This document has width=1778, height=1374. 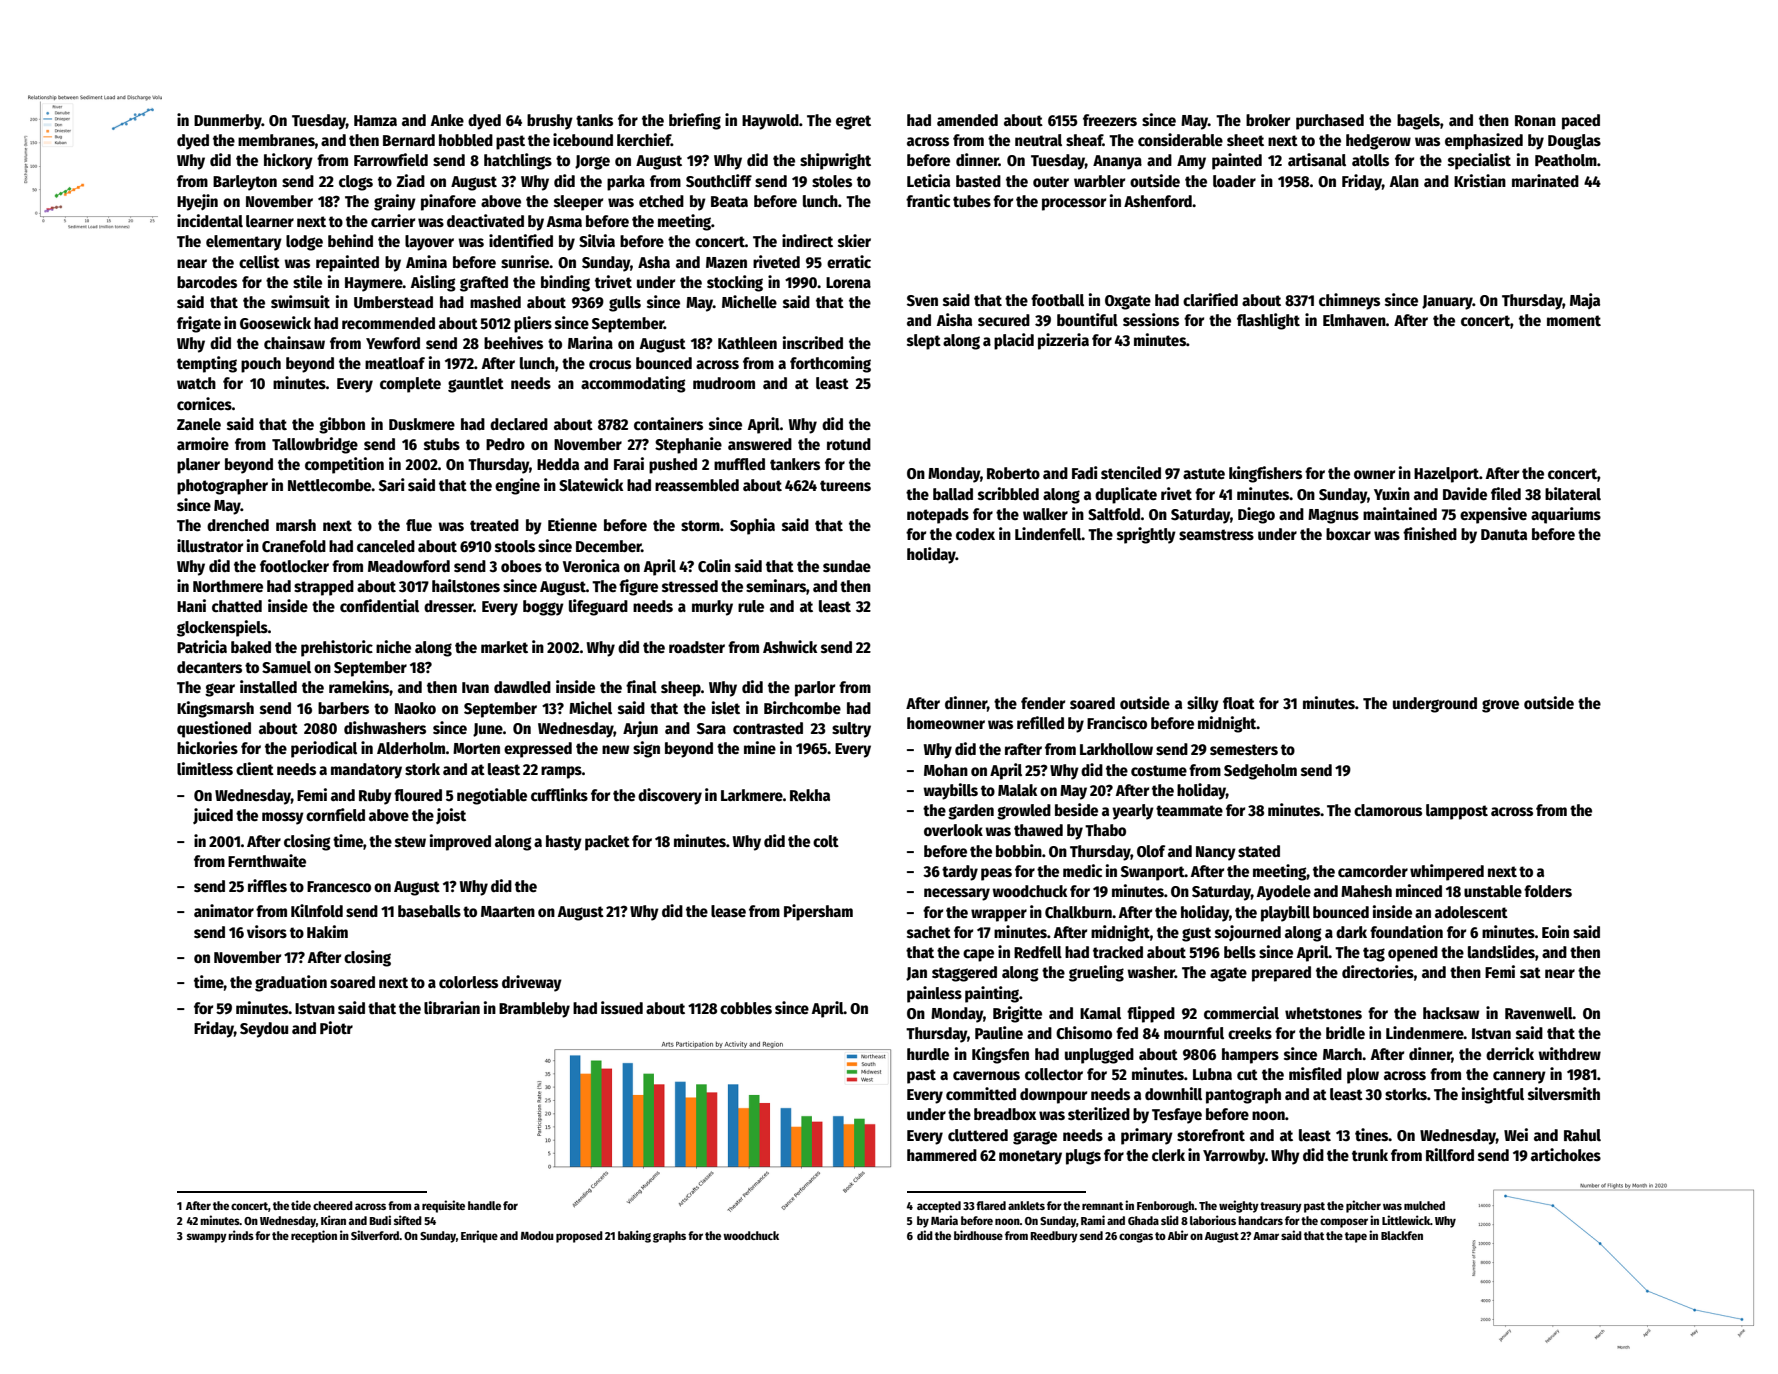 What do you see at coordinates (1451, 1013) in the document?
I see `hacksaw` at bounding box center [1451, 1013].
